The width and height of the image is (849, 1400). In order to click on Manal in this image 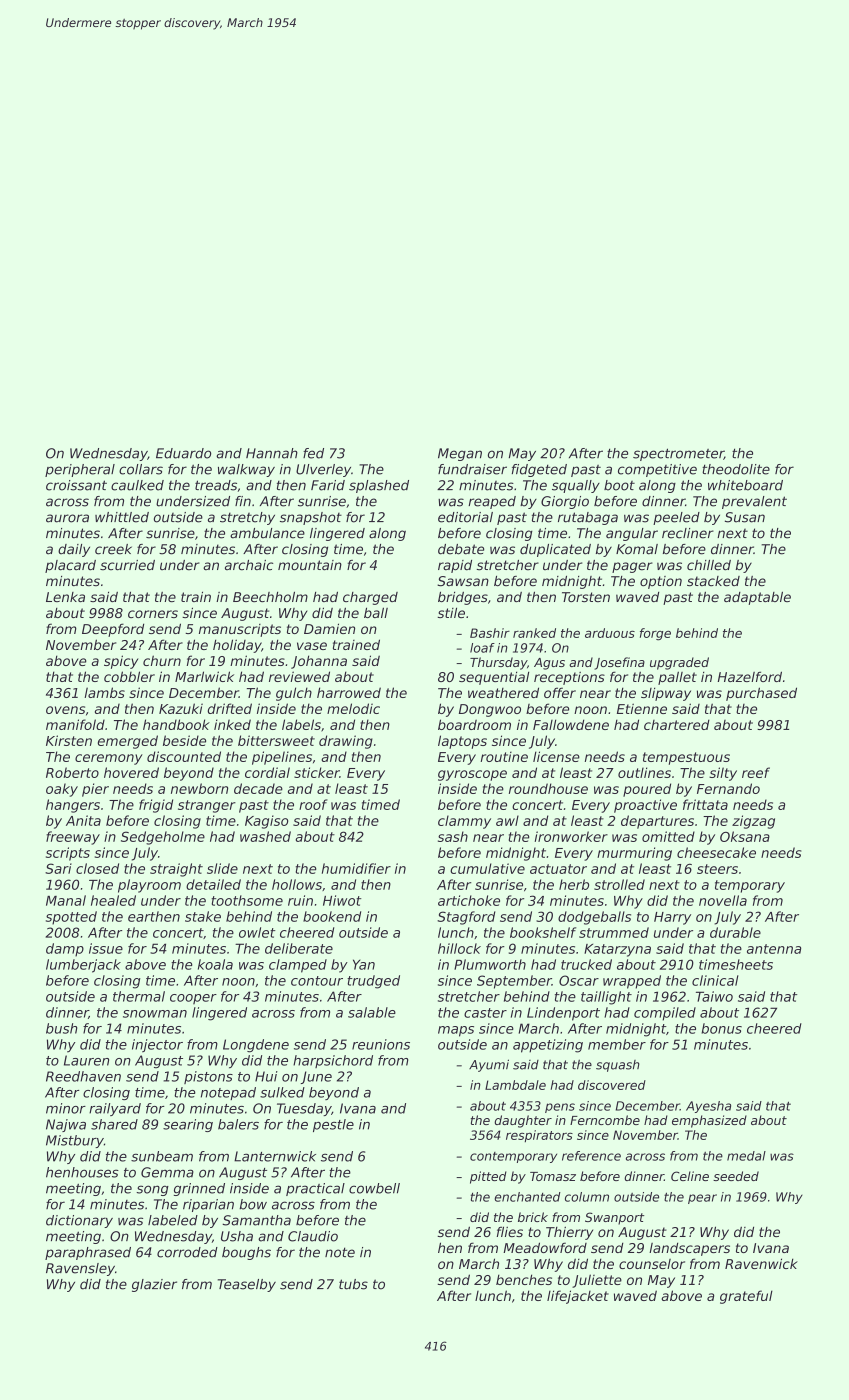, I will do `click(66, 900)`.
